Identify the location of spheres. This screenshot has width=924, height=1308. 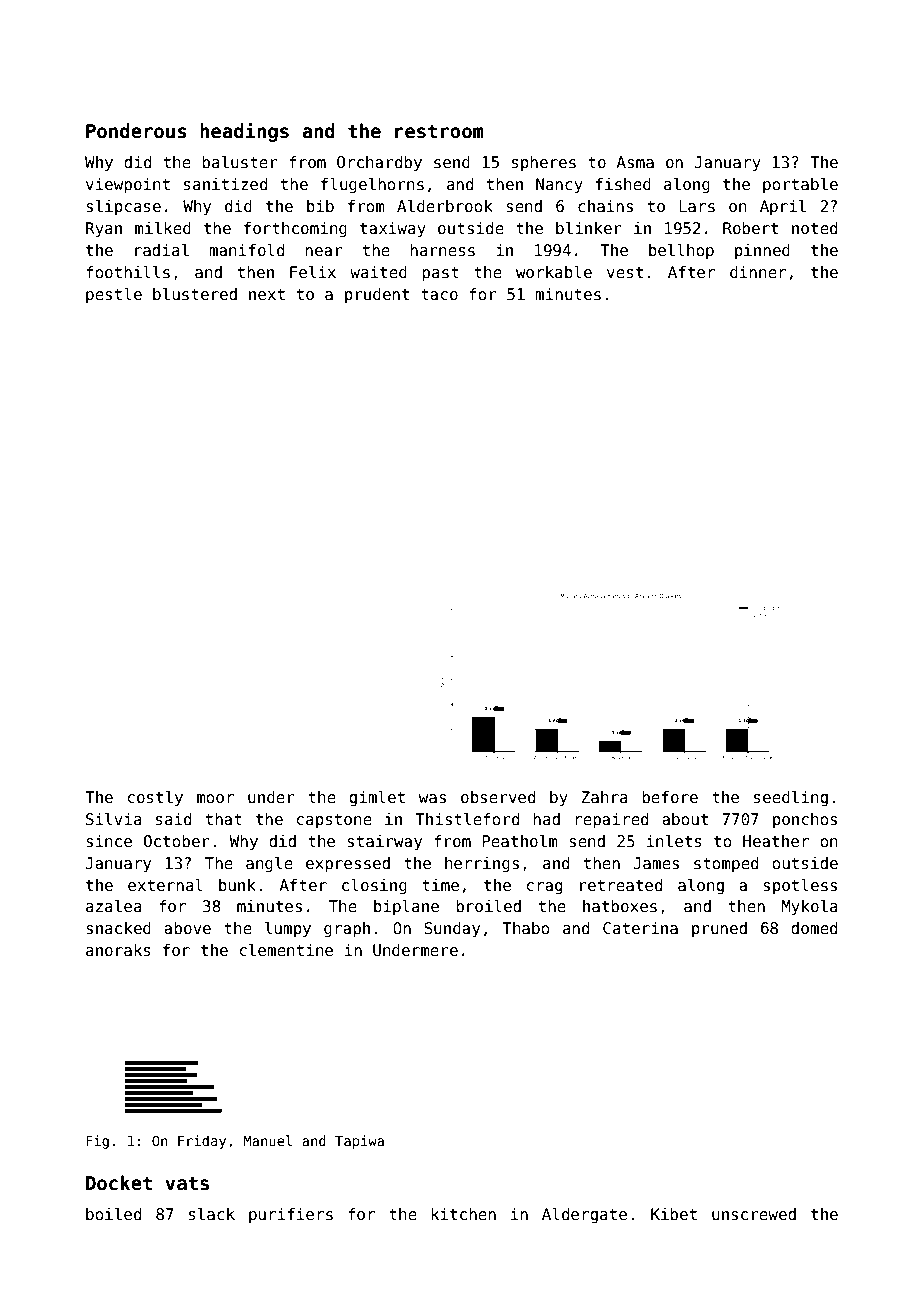
(544, 163).
